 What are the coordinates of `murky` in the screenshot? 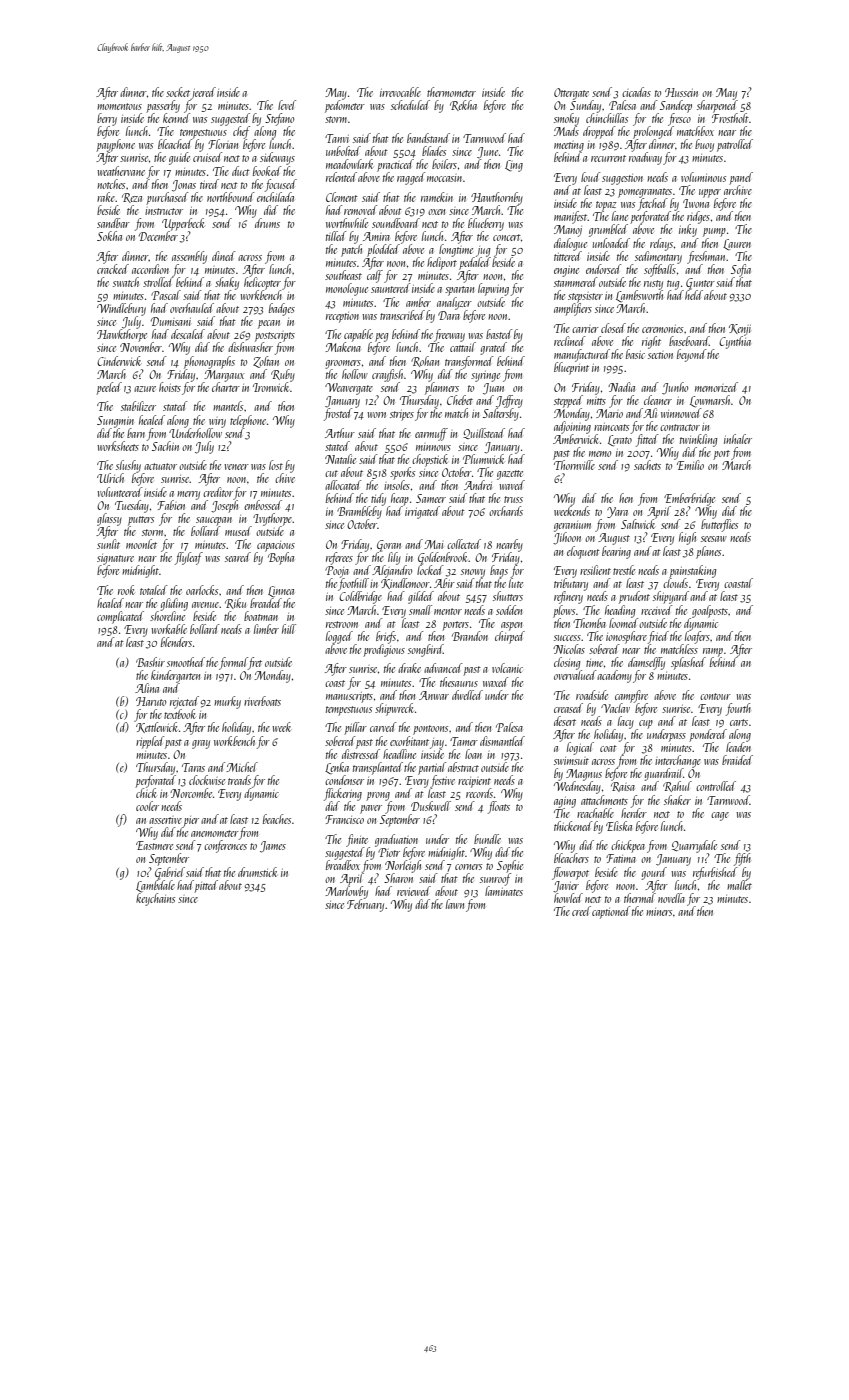 It's located at (227, 702).
